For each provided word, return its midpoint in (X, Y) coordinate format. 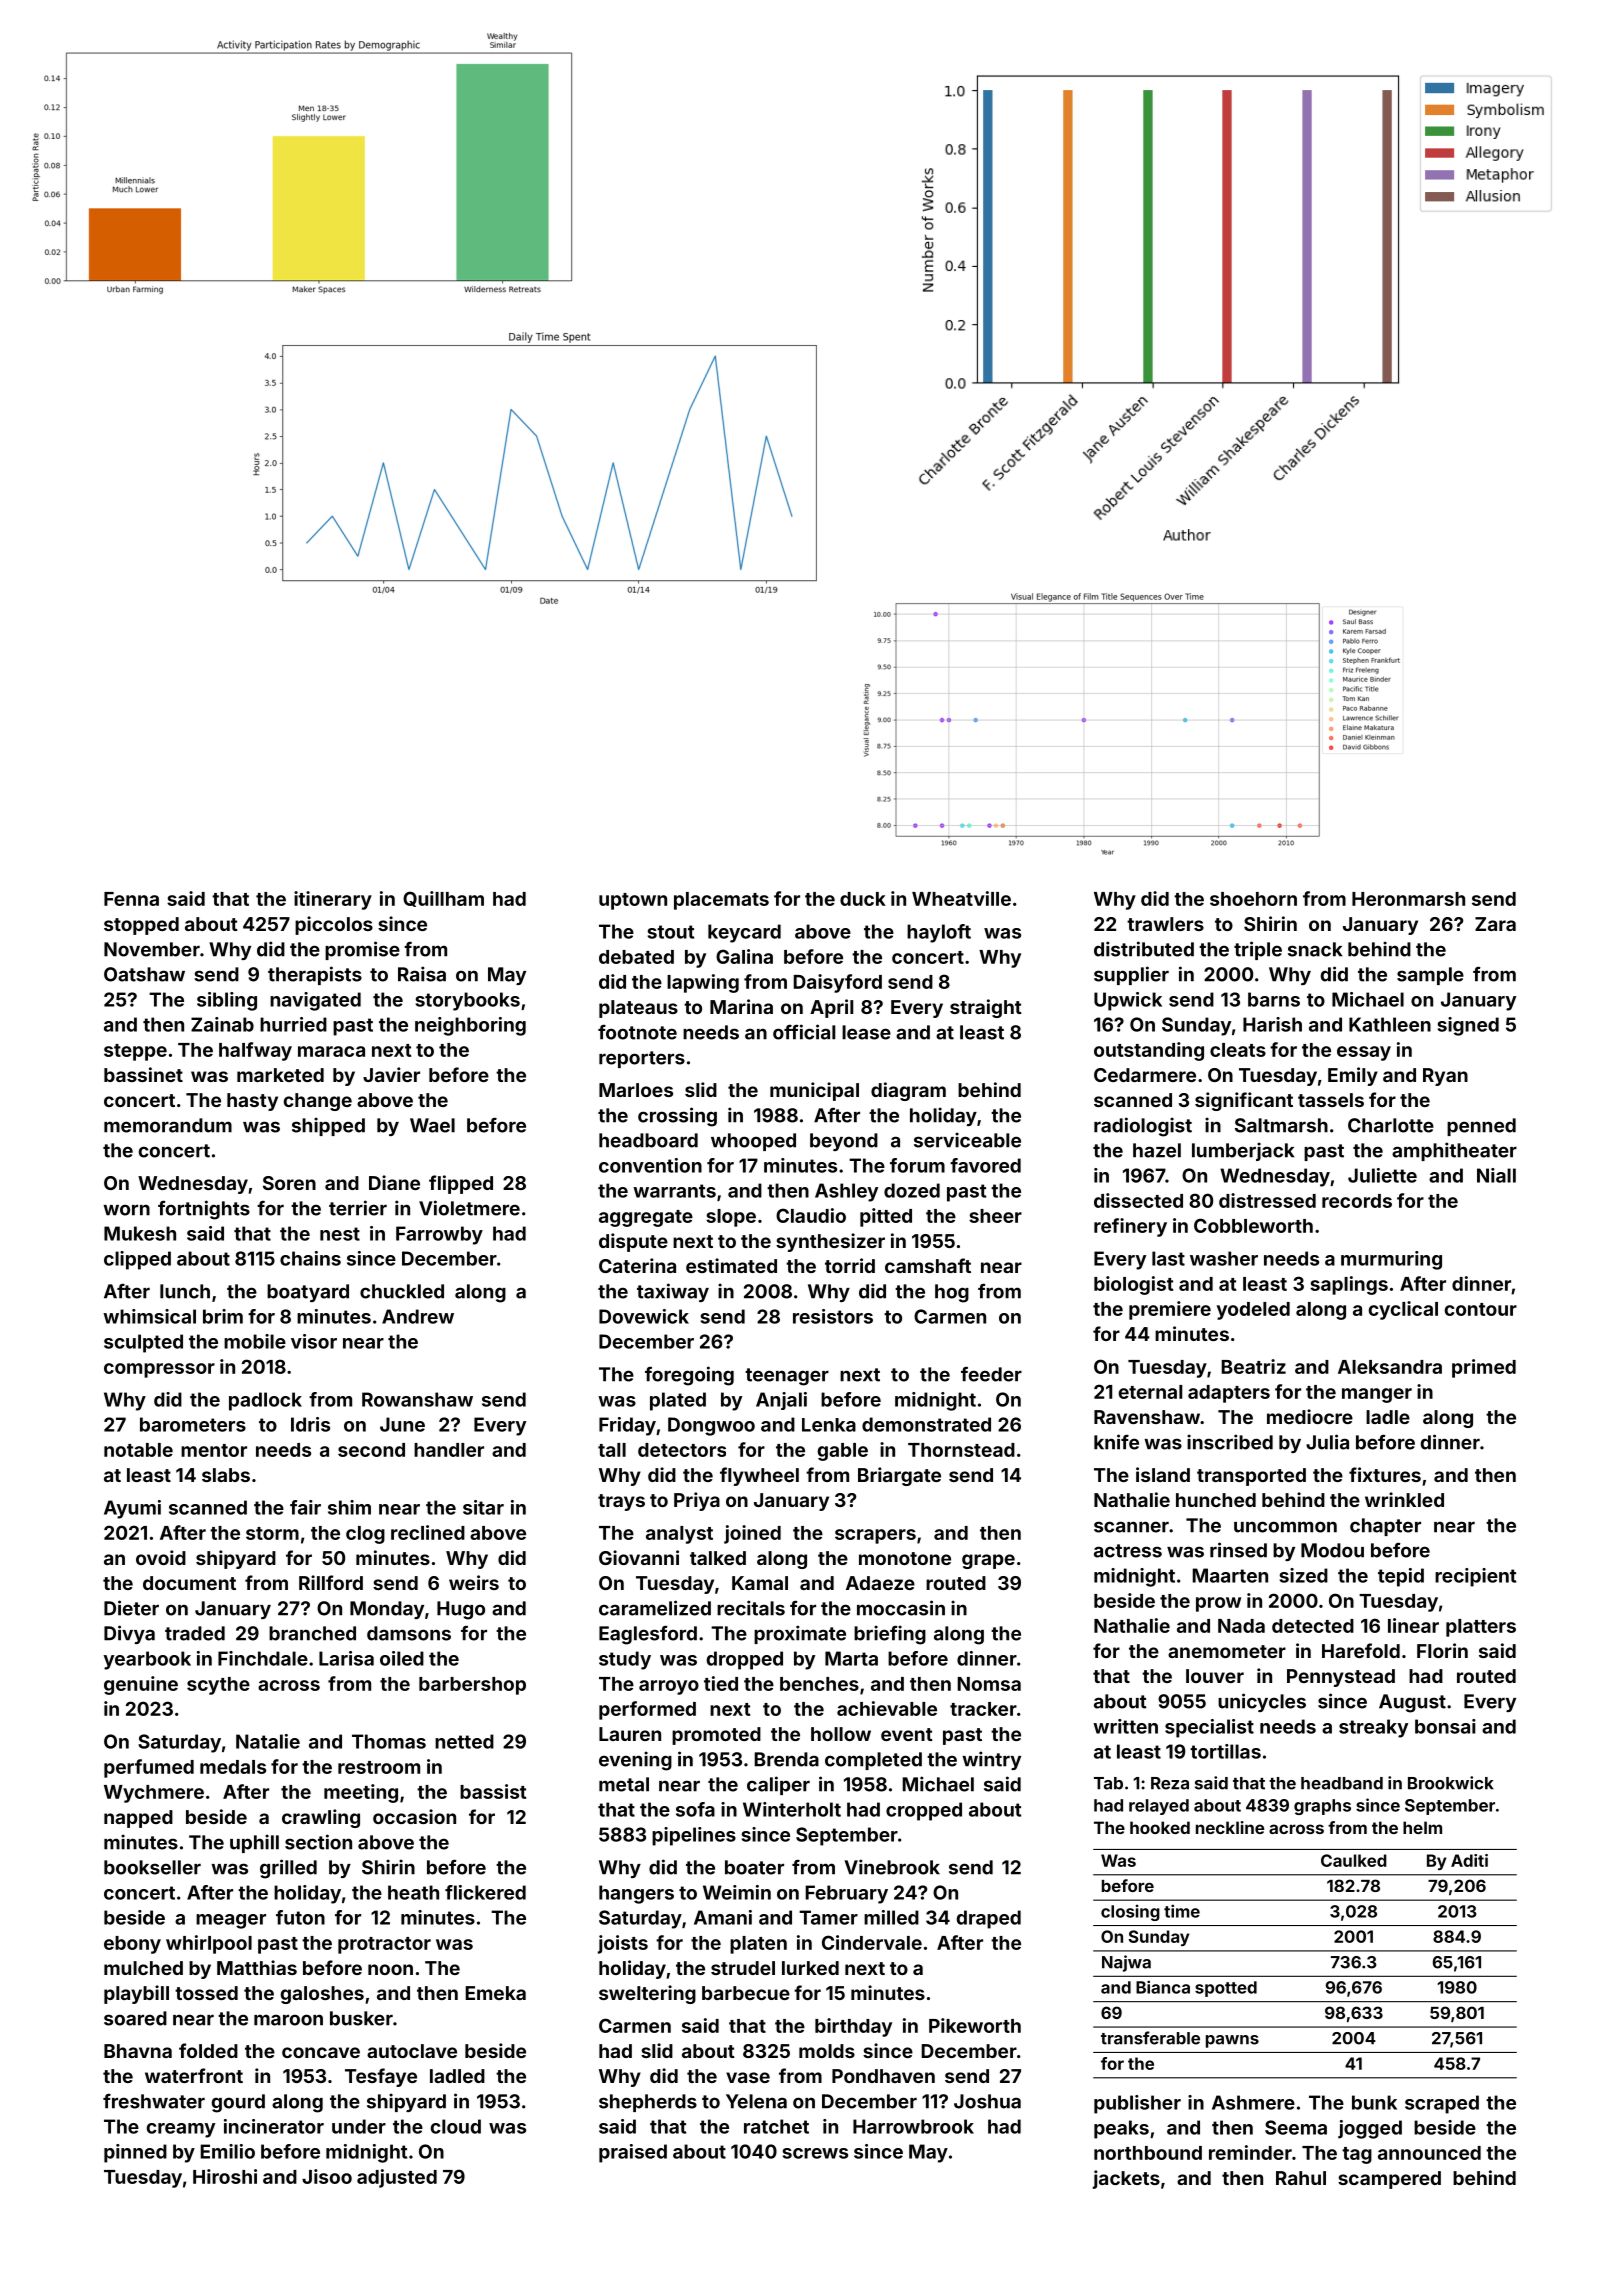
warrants (674, 1191)
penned (1481, 1127)
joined (752, 1534)
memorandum (168, 1125)
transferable (1150, 2038)
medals (233, 1767)
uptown (633, 901)
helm (1422, 1827)
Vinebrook (892, 1867)
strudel (743, 1968)
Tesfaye (381, 2077)
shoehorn (1253, 899)
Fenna (131, 899)
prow (1218, 1604)
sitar (483, 1507)
